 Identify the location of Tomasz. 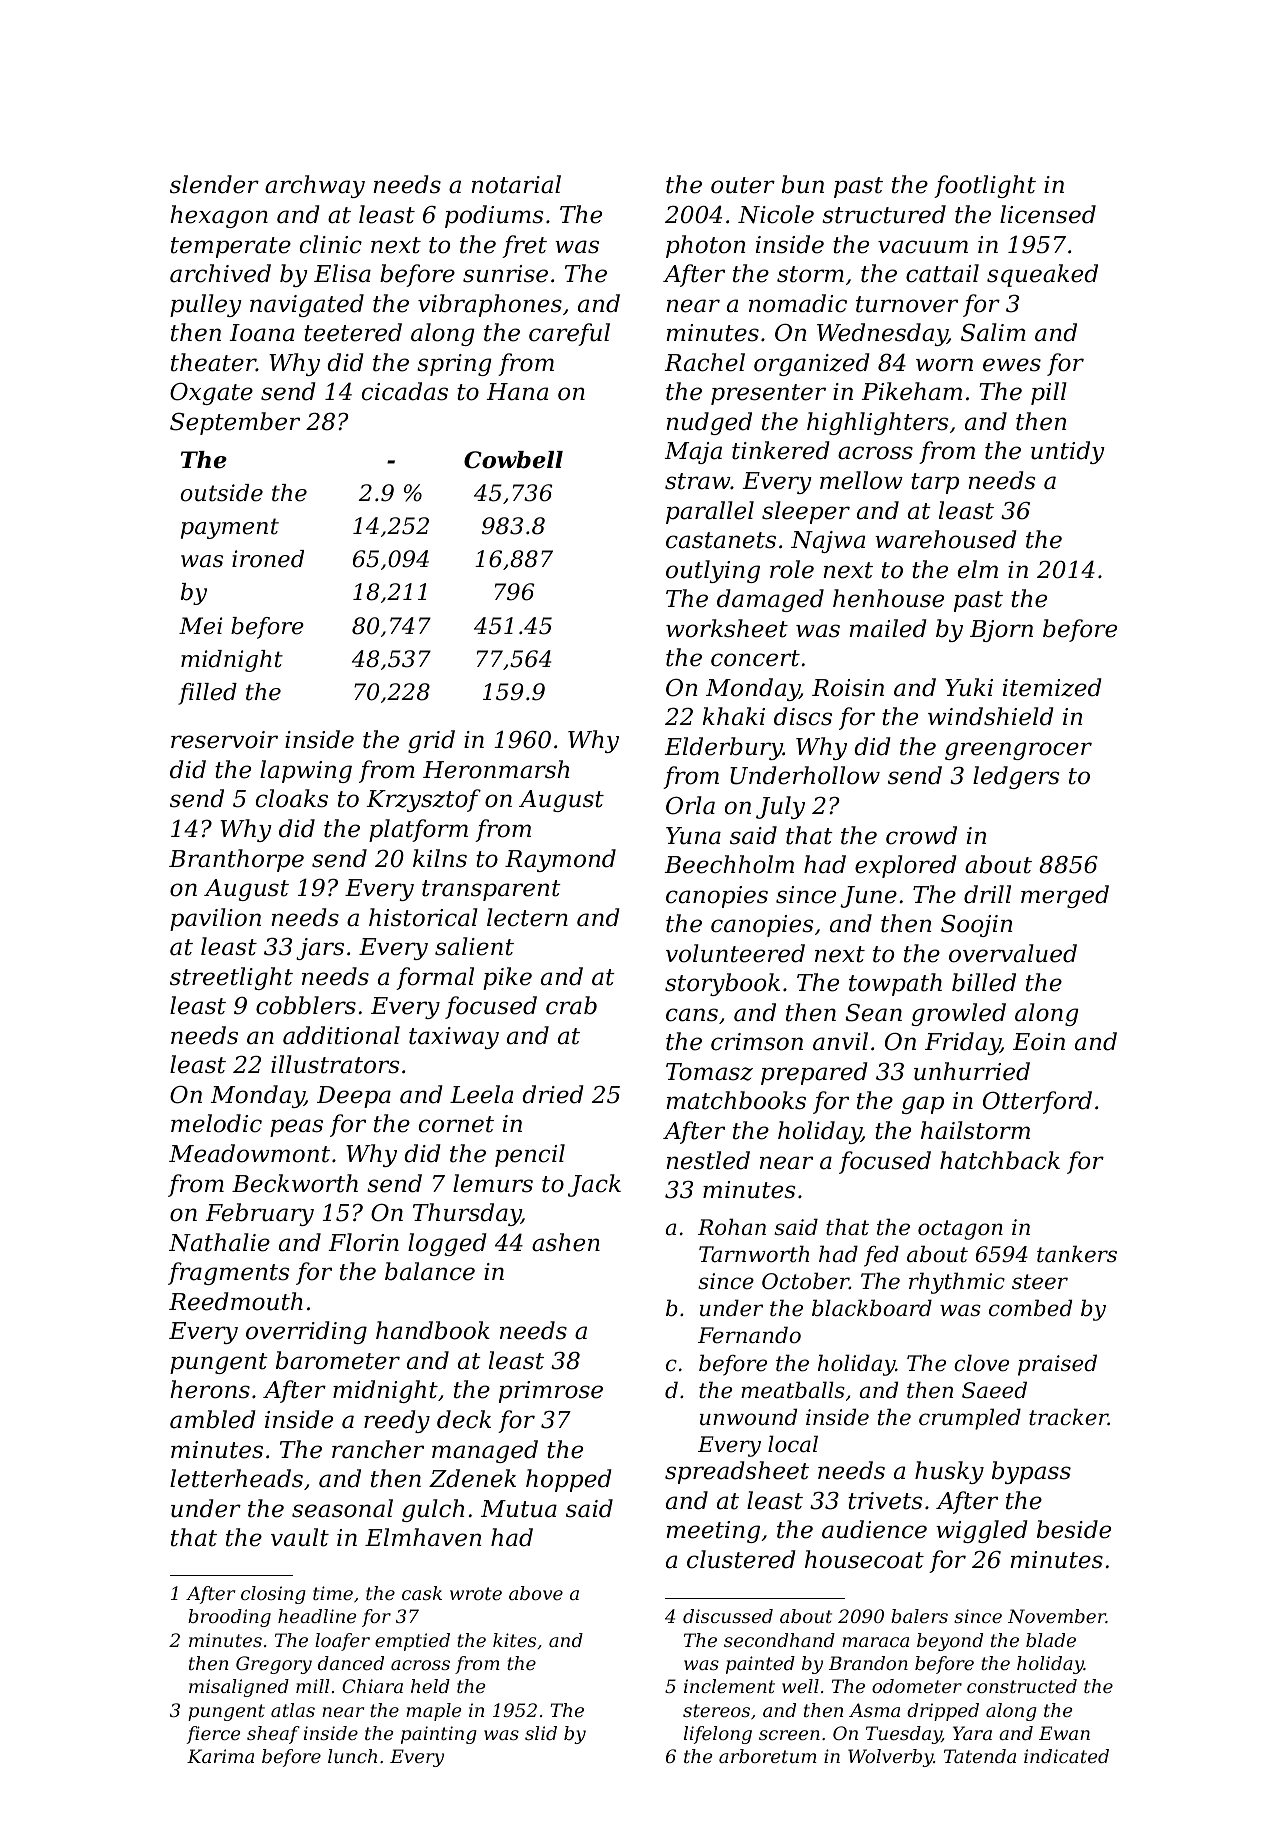
(709, 1072).
